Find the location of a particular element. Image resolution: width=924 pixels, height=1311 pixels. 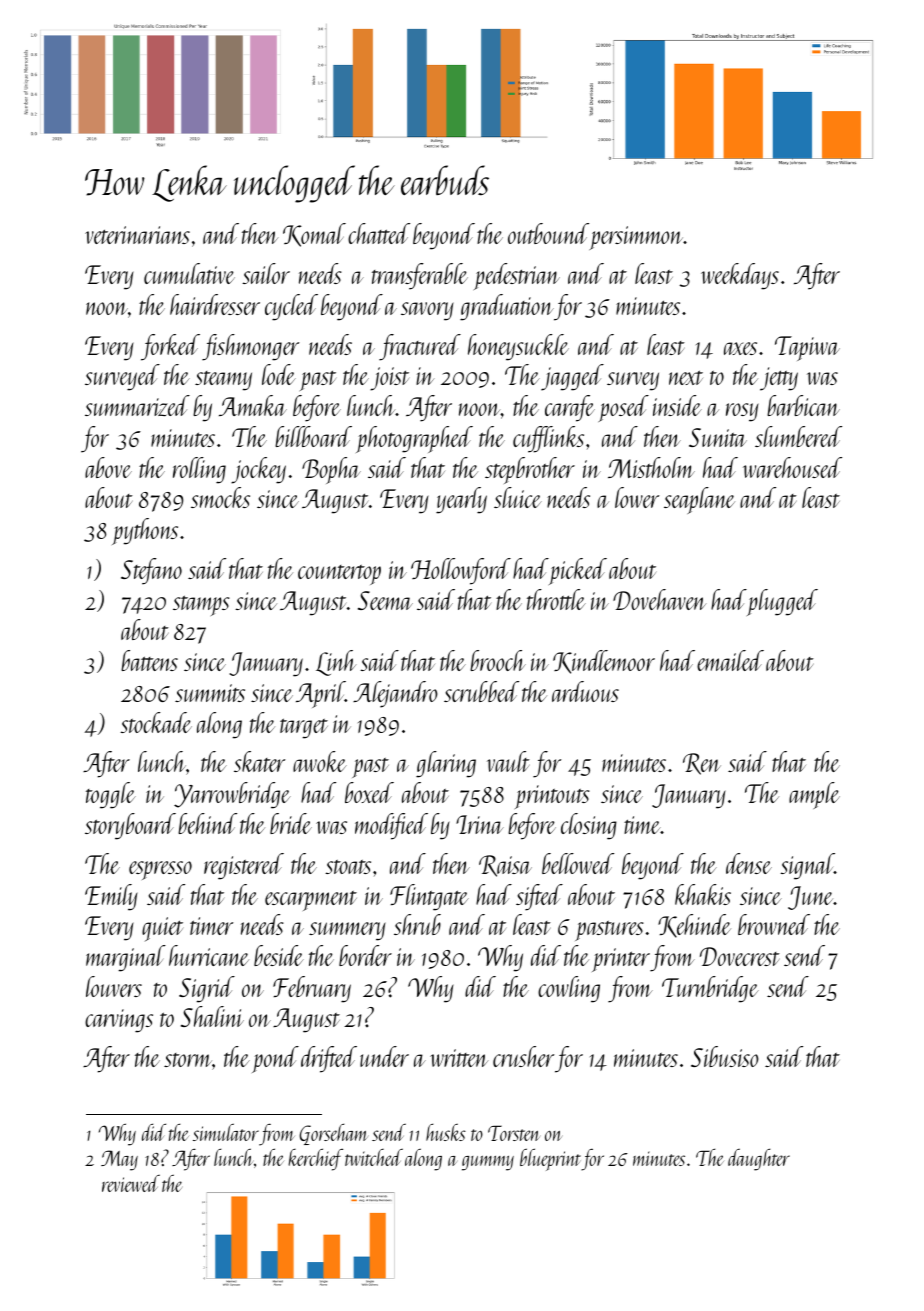

axes is located at coordinates (740, 348).
